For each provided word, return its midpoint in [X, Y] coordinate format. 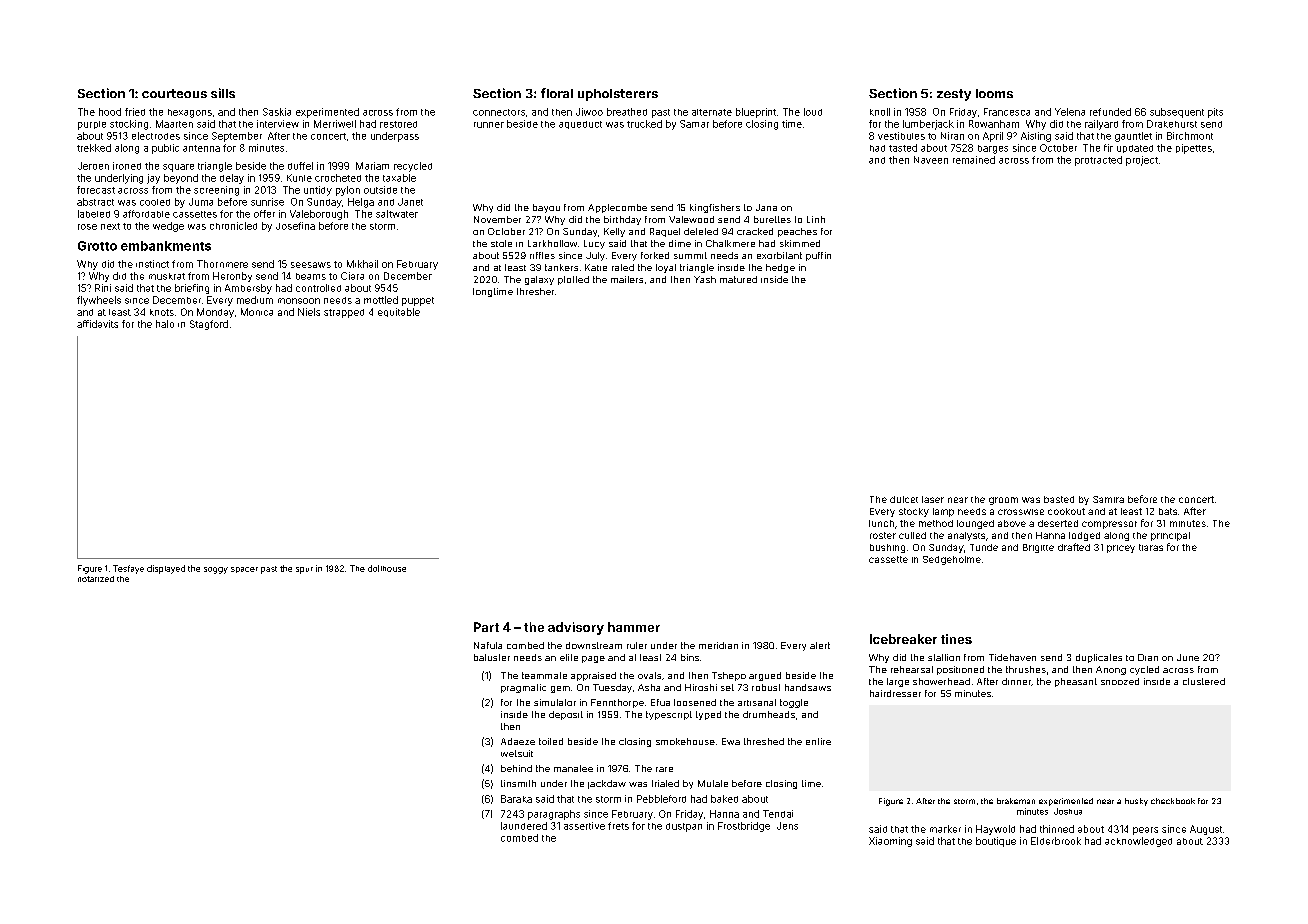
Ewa [731, 741]
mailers [627, 279]
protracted [1098, 161]
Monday [215, 313]
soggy [216, 570]
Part [486, 627]
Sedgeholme [952, 560]
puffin [818, 256]
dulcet [904, 499]
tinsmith [518, 783]
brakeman [1016, 801]
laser [933, 499]
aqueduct [580, 125]
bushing [887, 548]
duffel [300, 166]
